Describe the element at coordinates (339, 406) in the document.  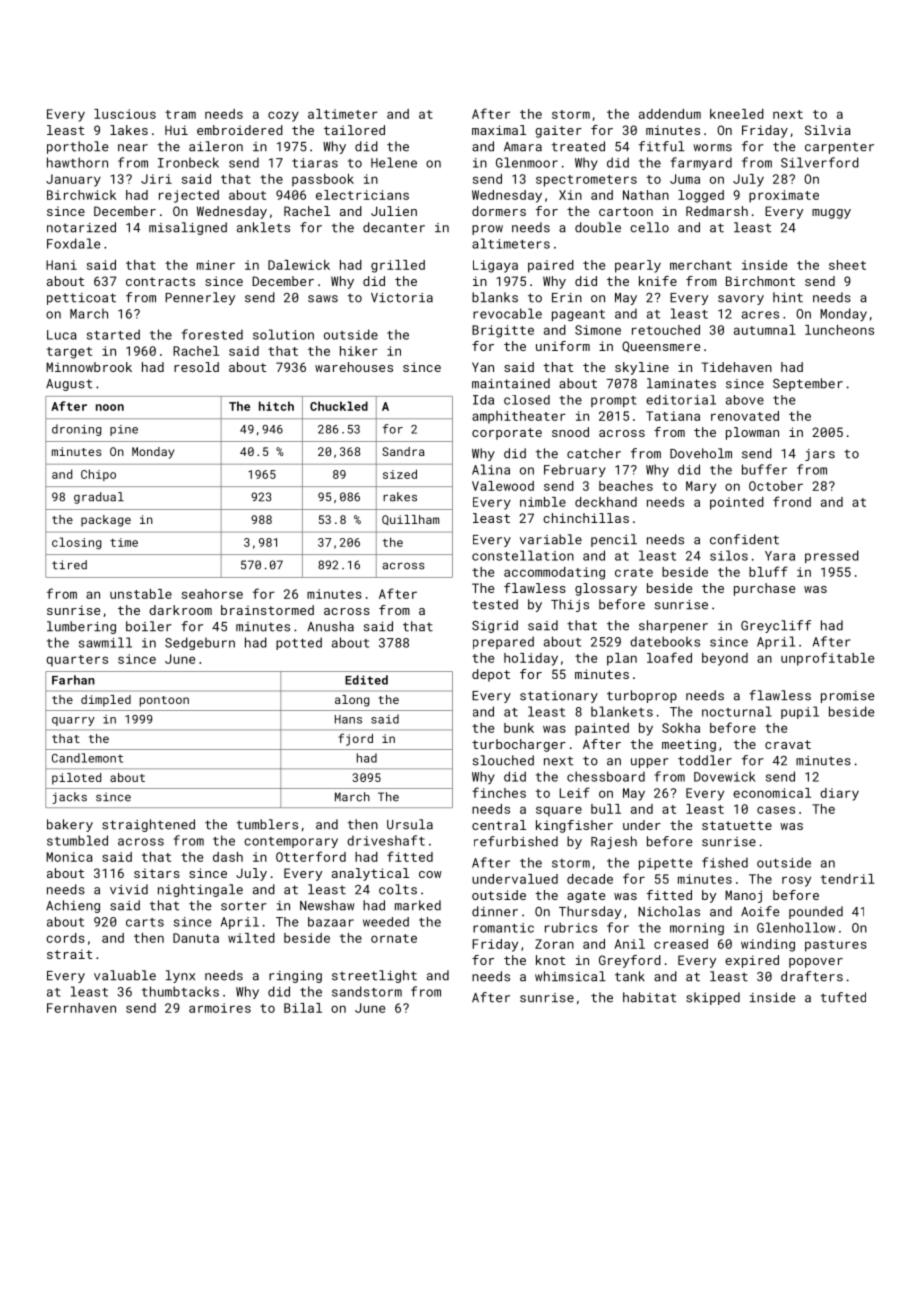
I see `Chuckled` at that location.
